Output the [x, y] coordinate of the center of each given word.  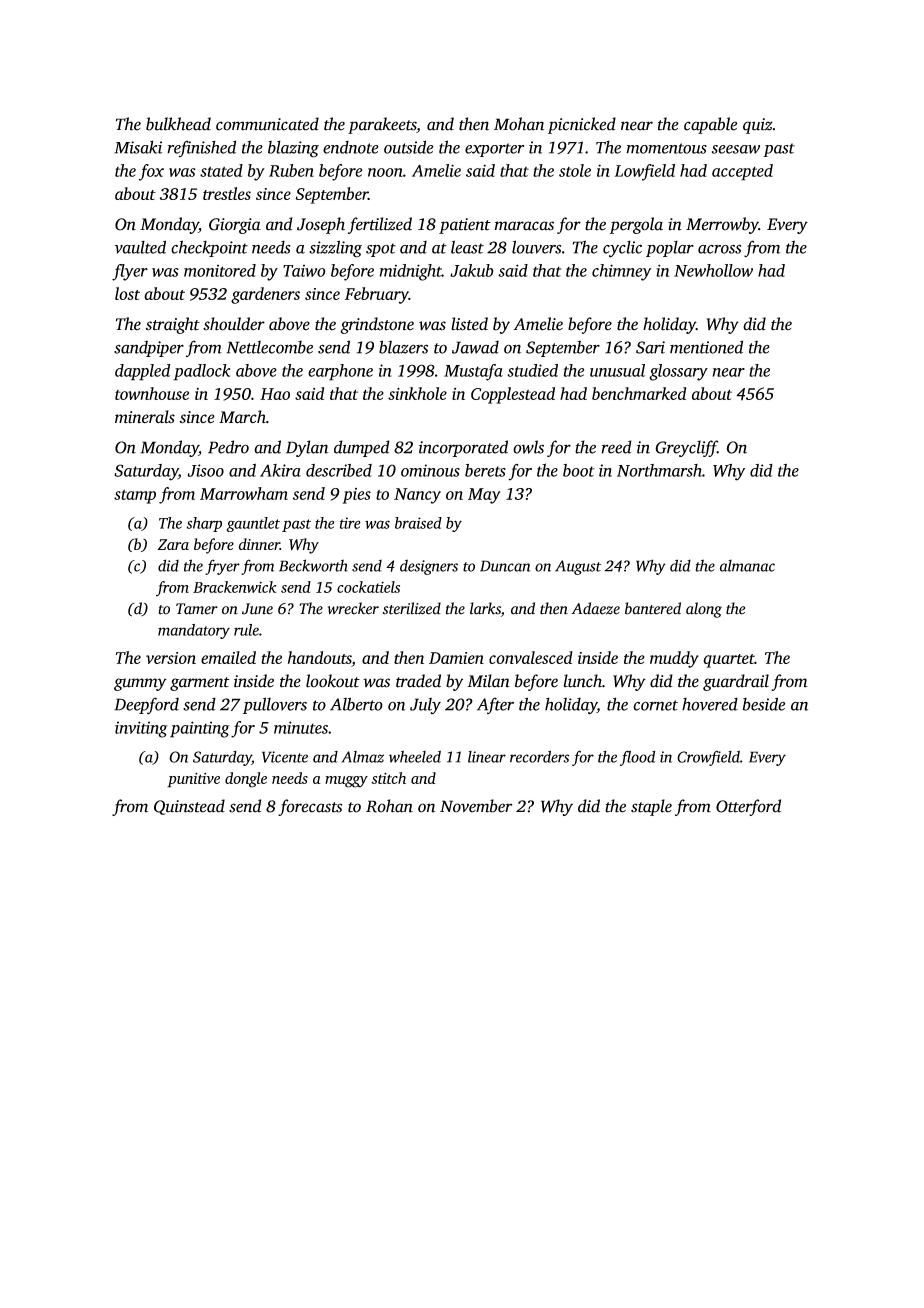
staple [651, 807]
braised [418, 523]
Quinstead [189, 807]
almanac [747, 565]
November [476, 806]
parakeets [382, 125]
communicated [267, 124]
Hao [275, 394]
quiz [758, 126]
